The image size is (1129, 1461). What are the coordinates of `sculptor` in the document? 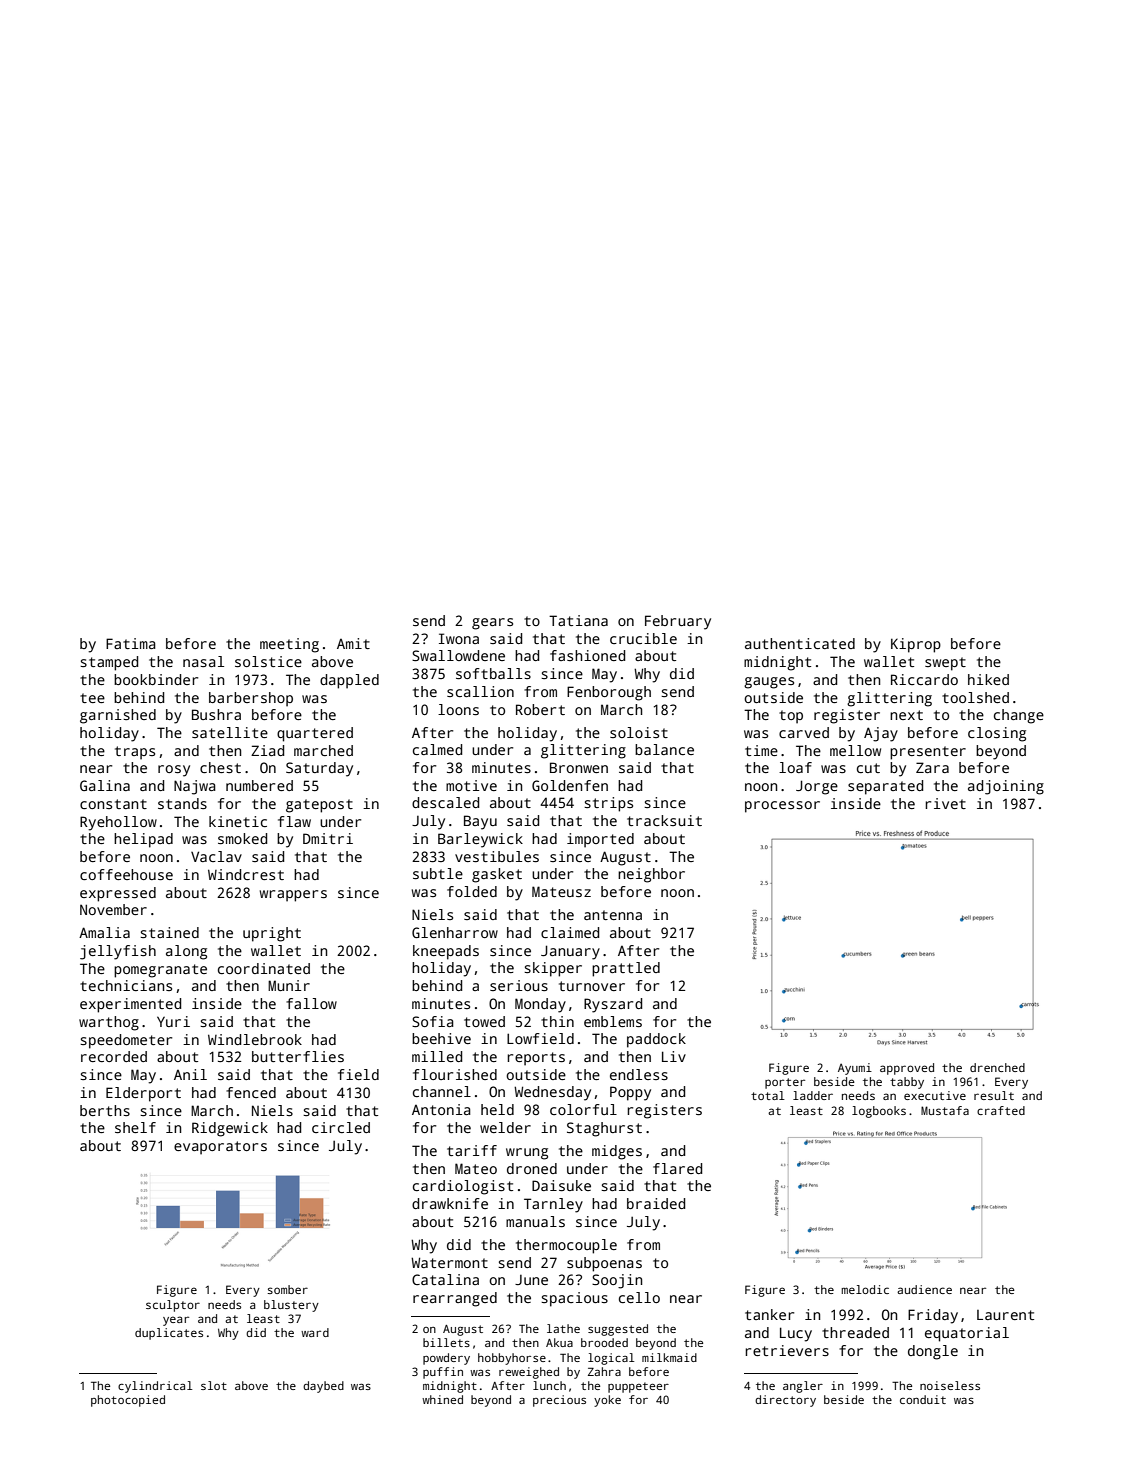 It's located at (173, 1306).
